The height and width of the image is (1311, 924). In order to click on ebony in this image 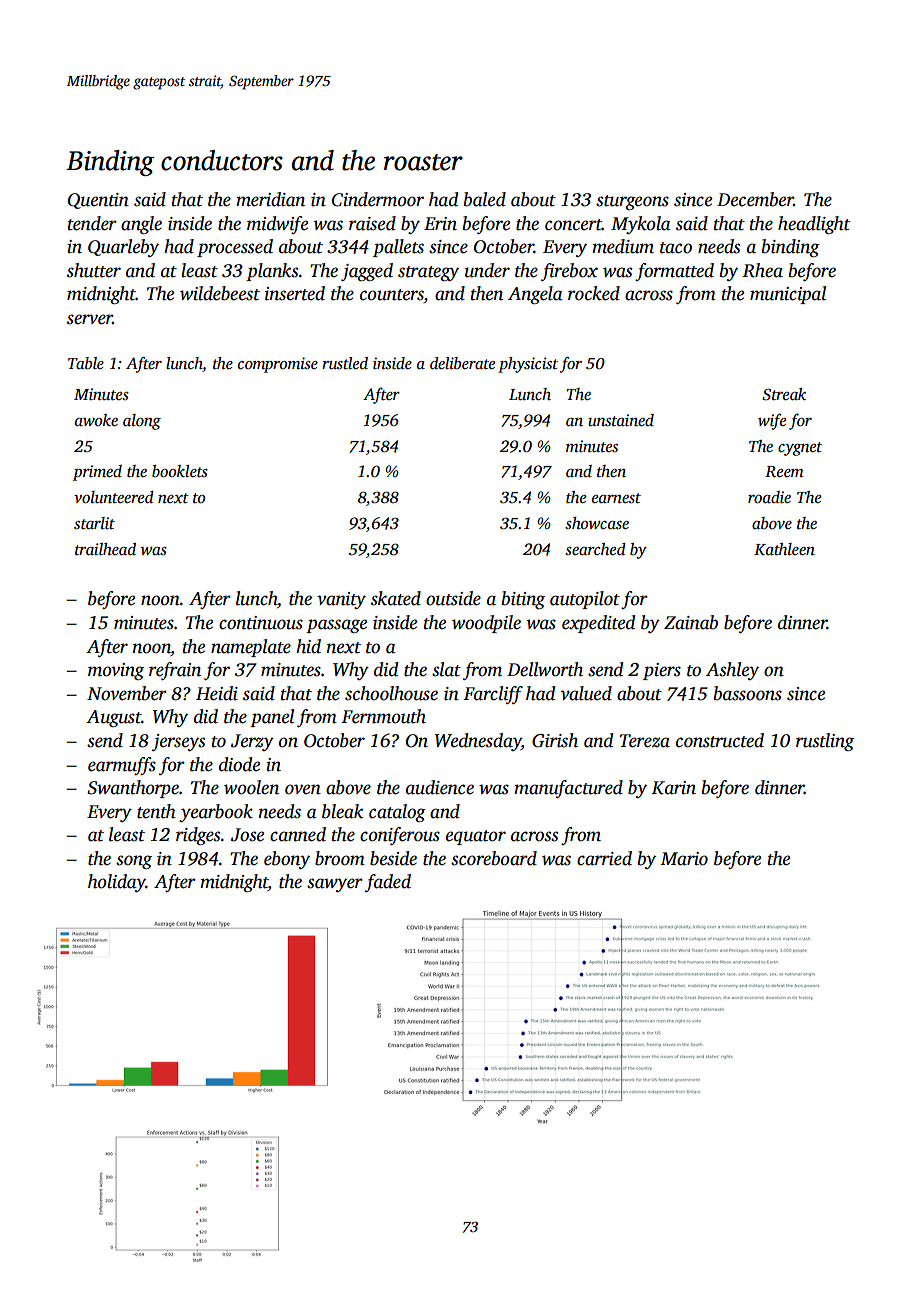, I will do `click(287, 860)`.
